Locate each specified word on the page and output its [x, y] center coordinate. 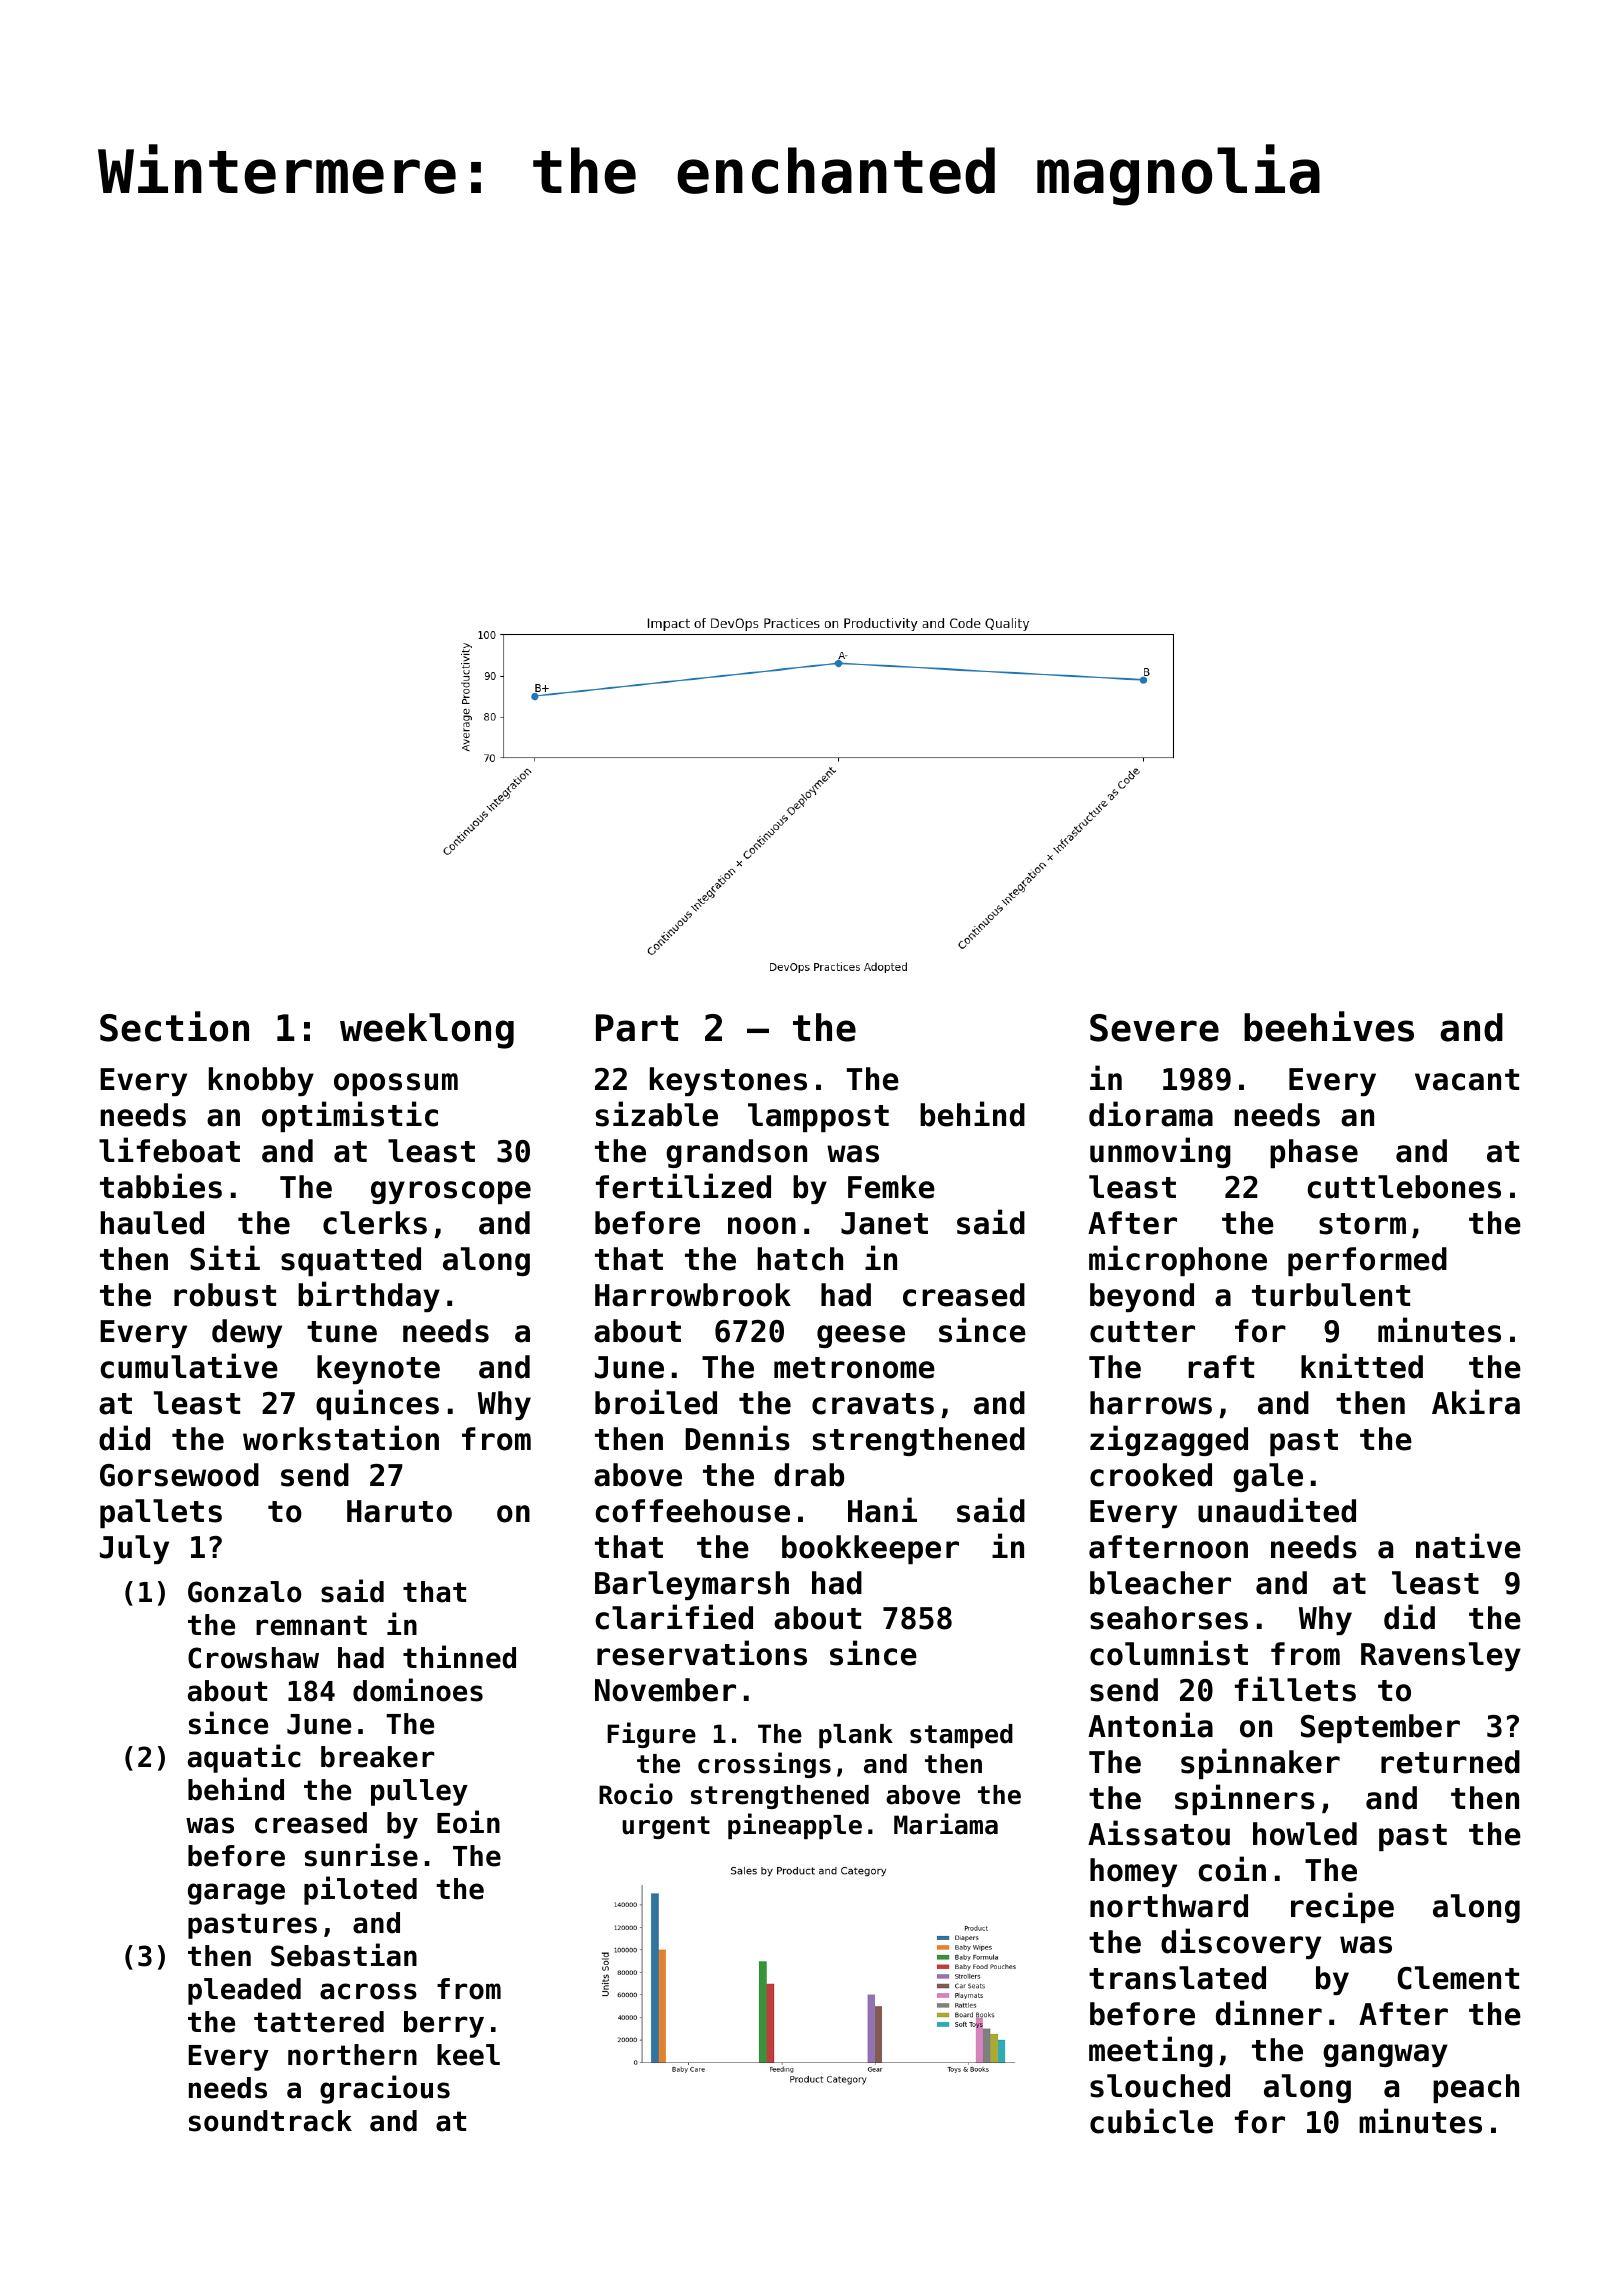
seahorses [1169, 1618]
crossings [764, 1765]
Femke [891, 1187]
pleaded [244, 1991]
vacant [1467, 1080]
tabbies [161, 1186]
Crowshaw [253, 1658]
